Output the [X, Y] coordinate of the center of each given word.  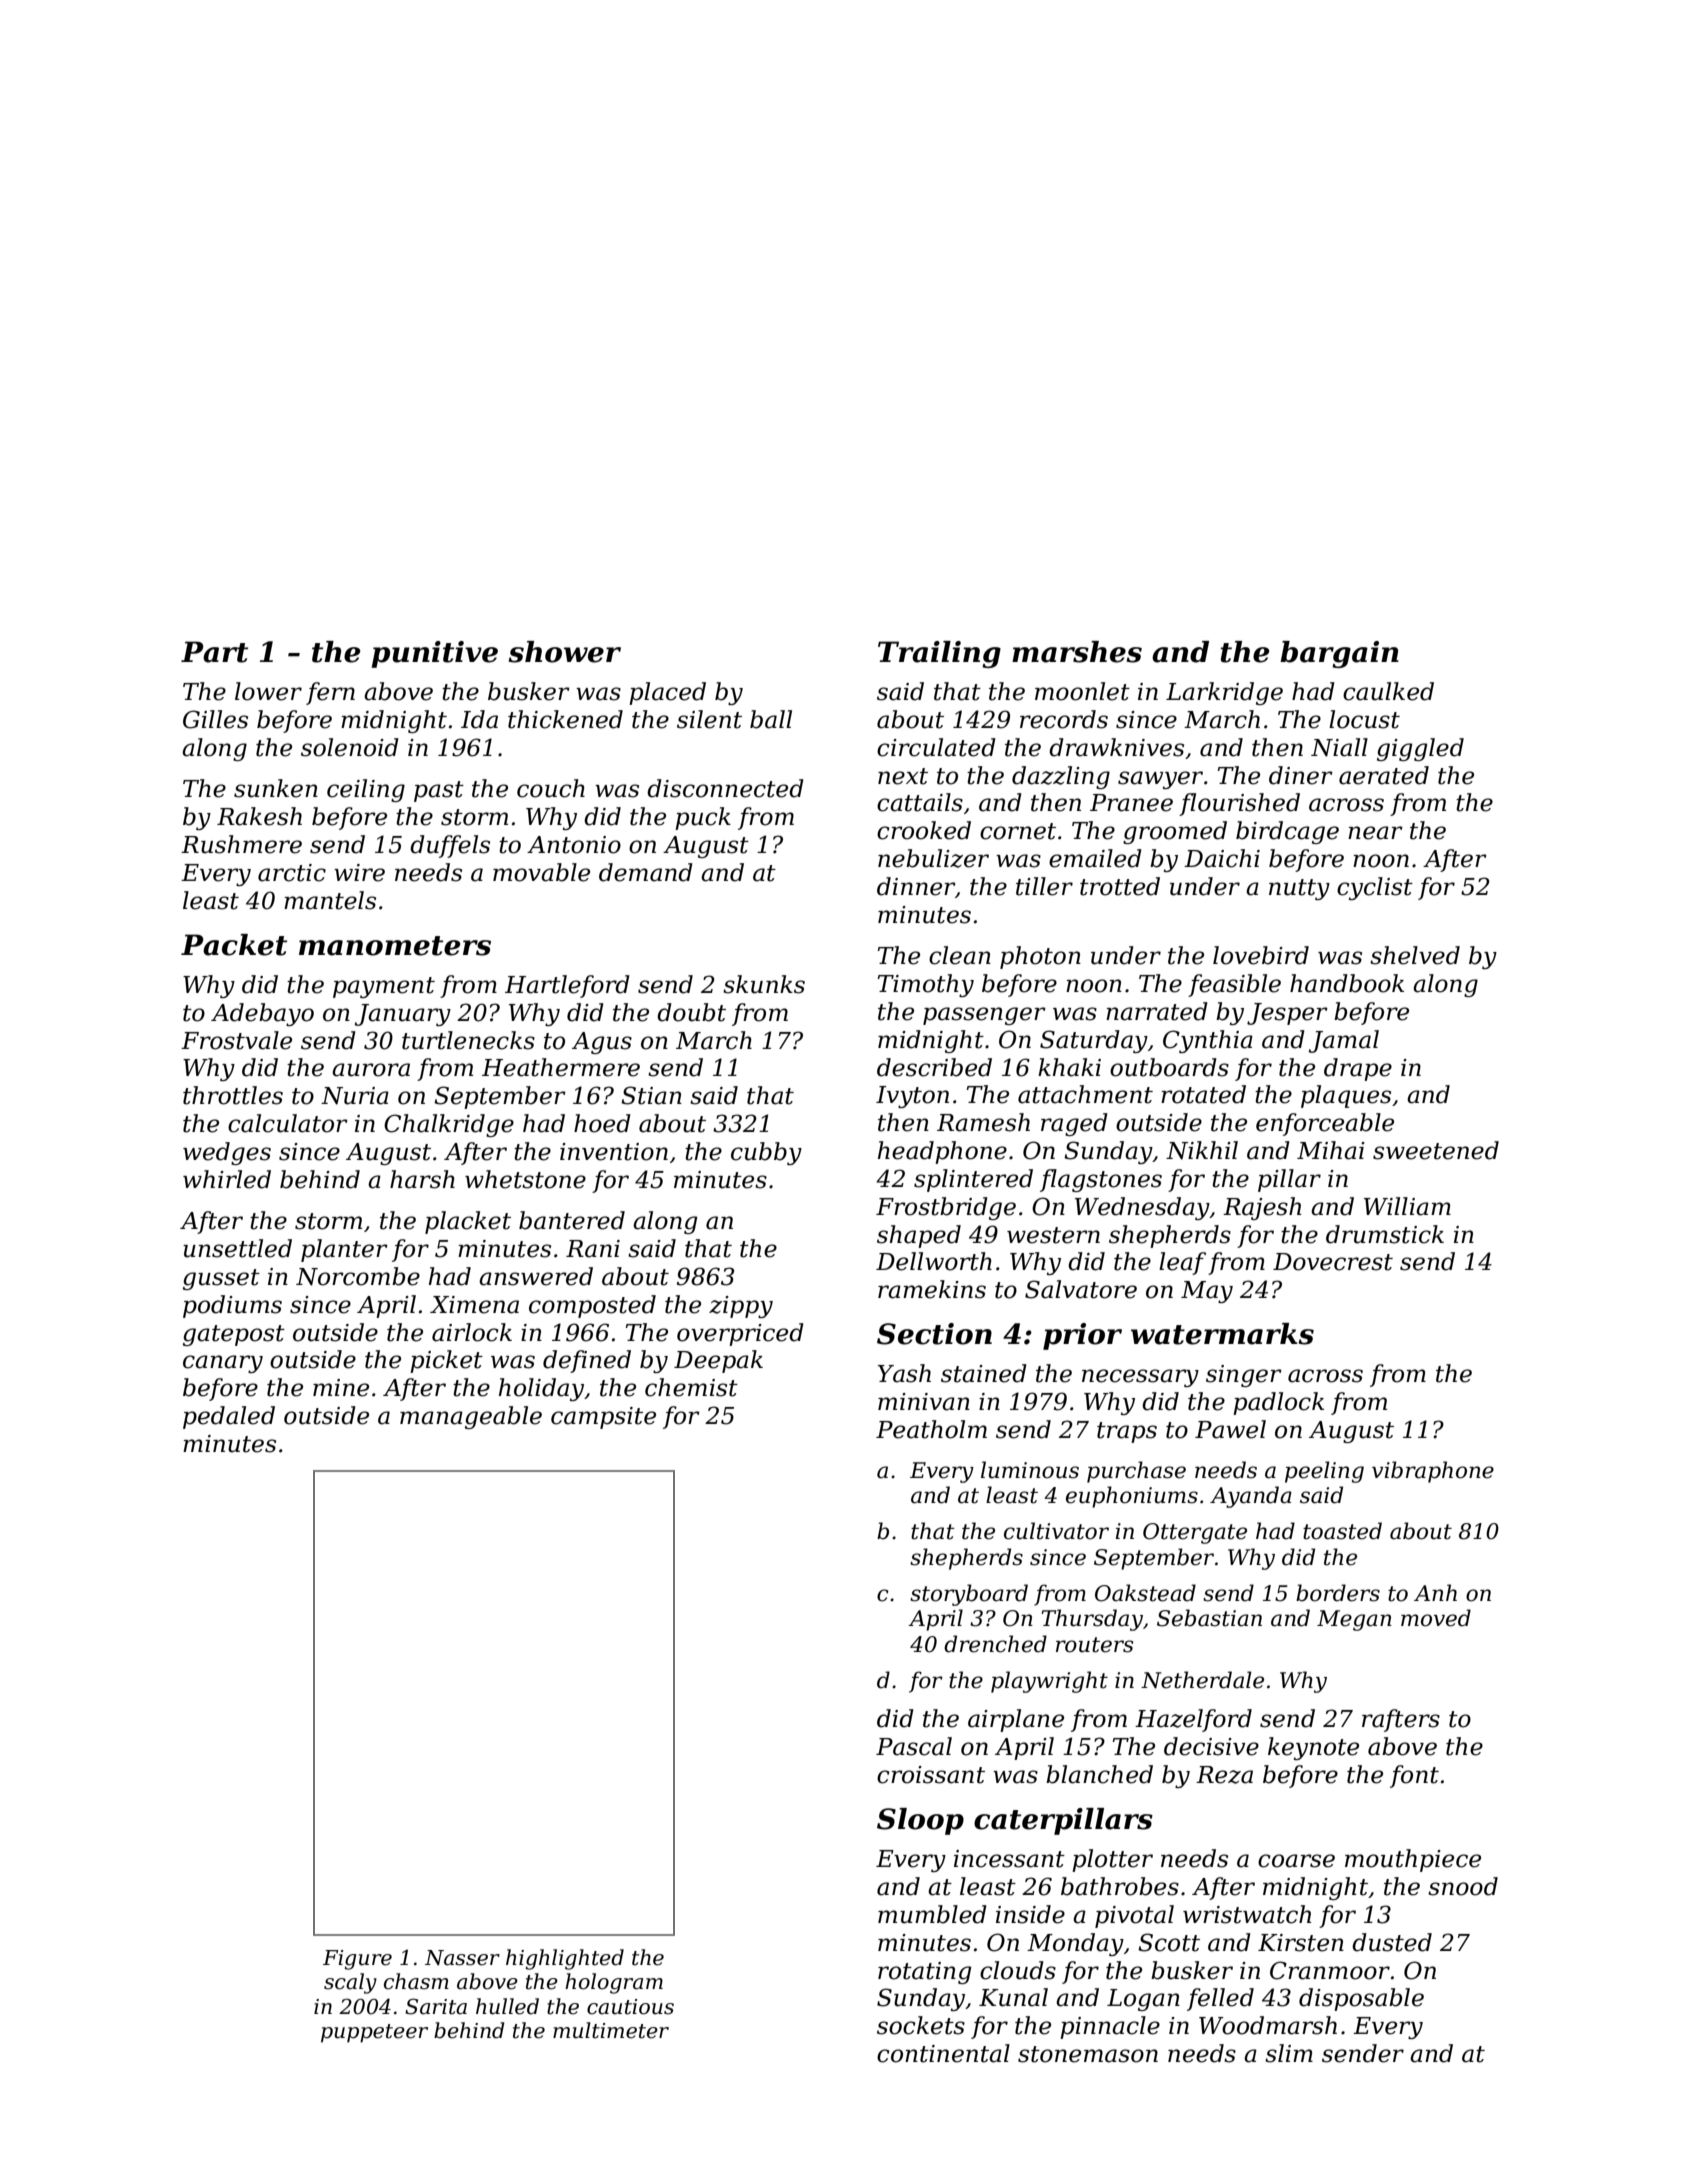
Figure [357, 1960]
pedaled [229, 1417]
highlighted [565, 1959]
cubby [766, 1153]
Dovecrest [1333, 1262]
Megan [1354, 1620]
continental [943, 2053]
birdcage [1287, 832]
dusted [1392, 1942]
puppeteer [374, 2033]
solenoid [350, 747]
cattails [920, 802]
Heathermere [561, 1067]
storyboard [969, 1595]
